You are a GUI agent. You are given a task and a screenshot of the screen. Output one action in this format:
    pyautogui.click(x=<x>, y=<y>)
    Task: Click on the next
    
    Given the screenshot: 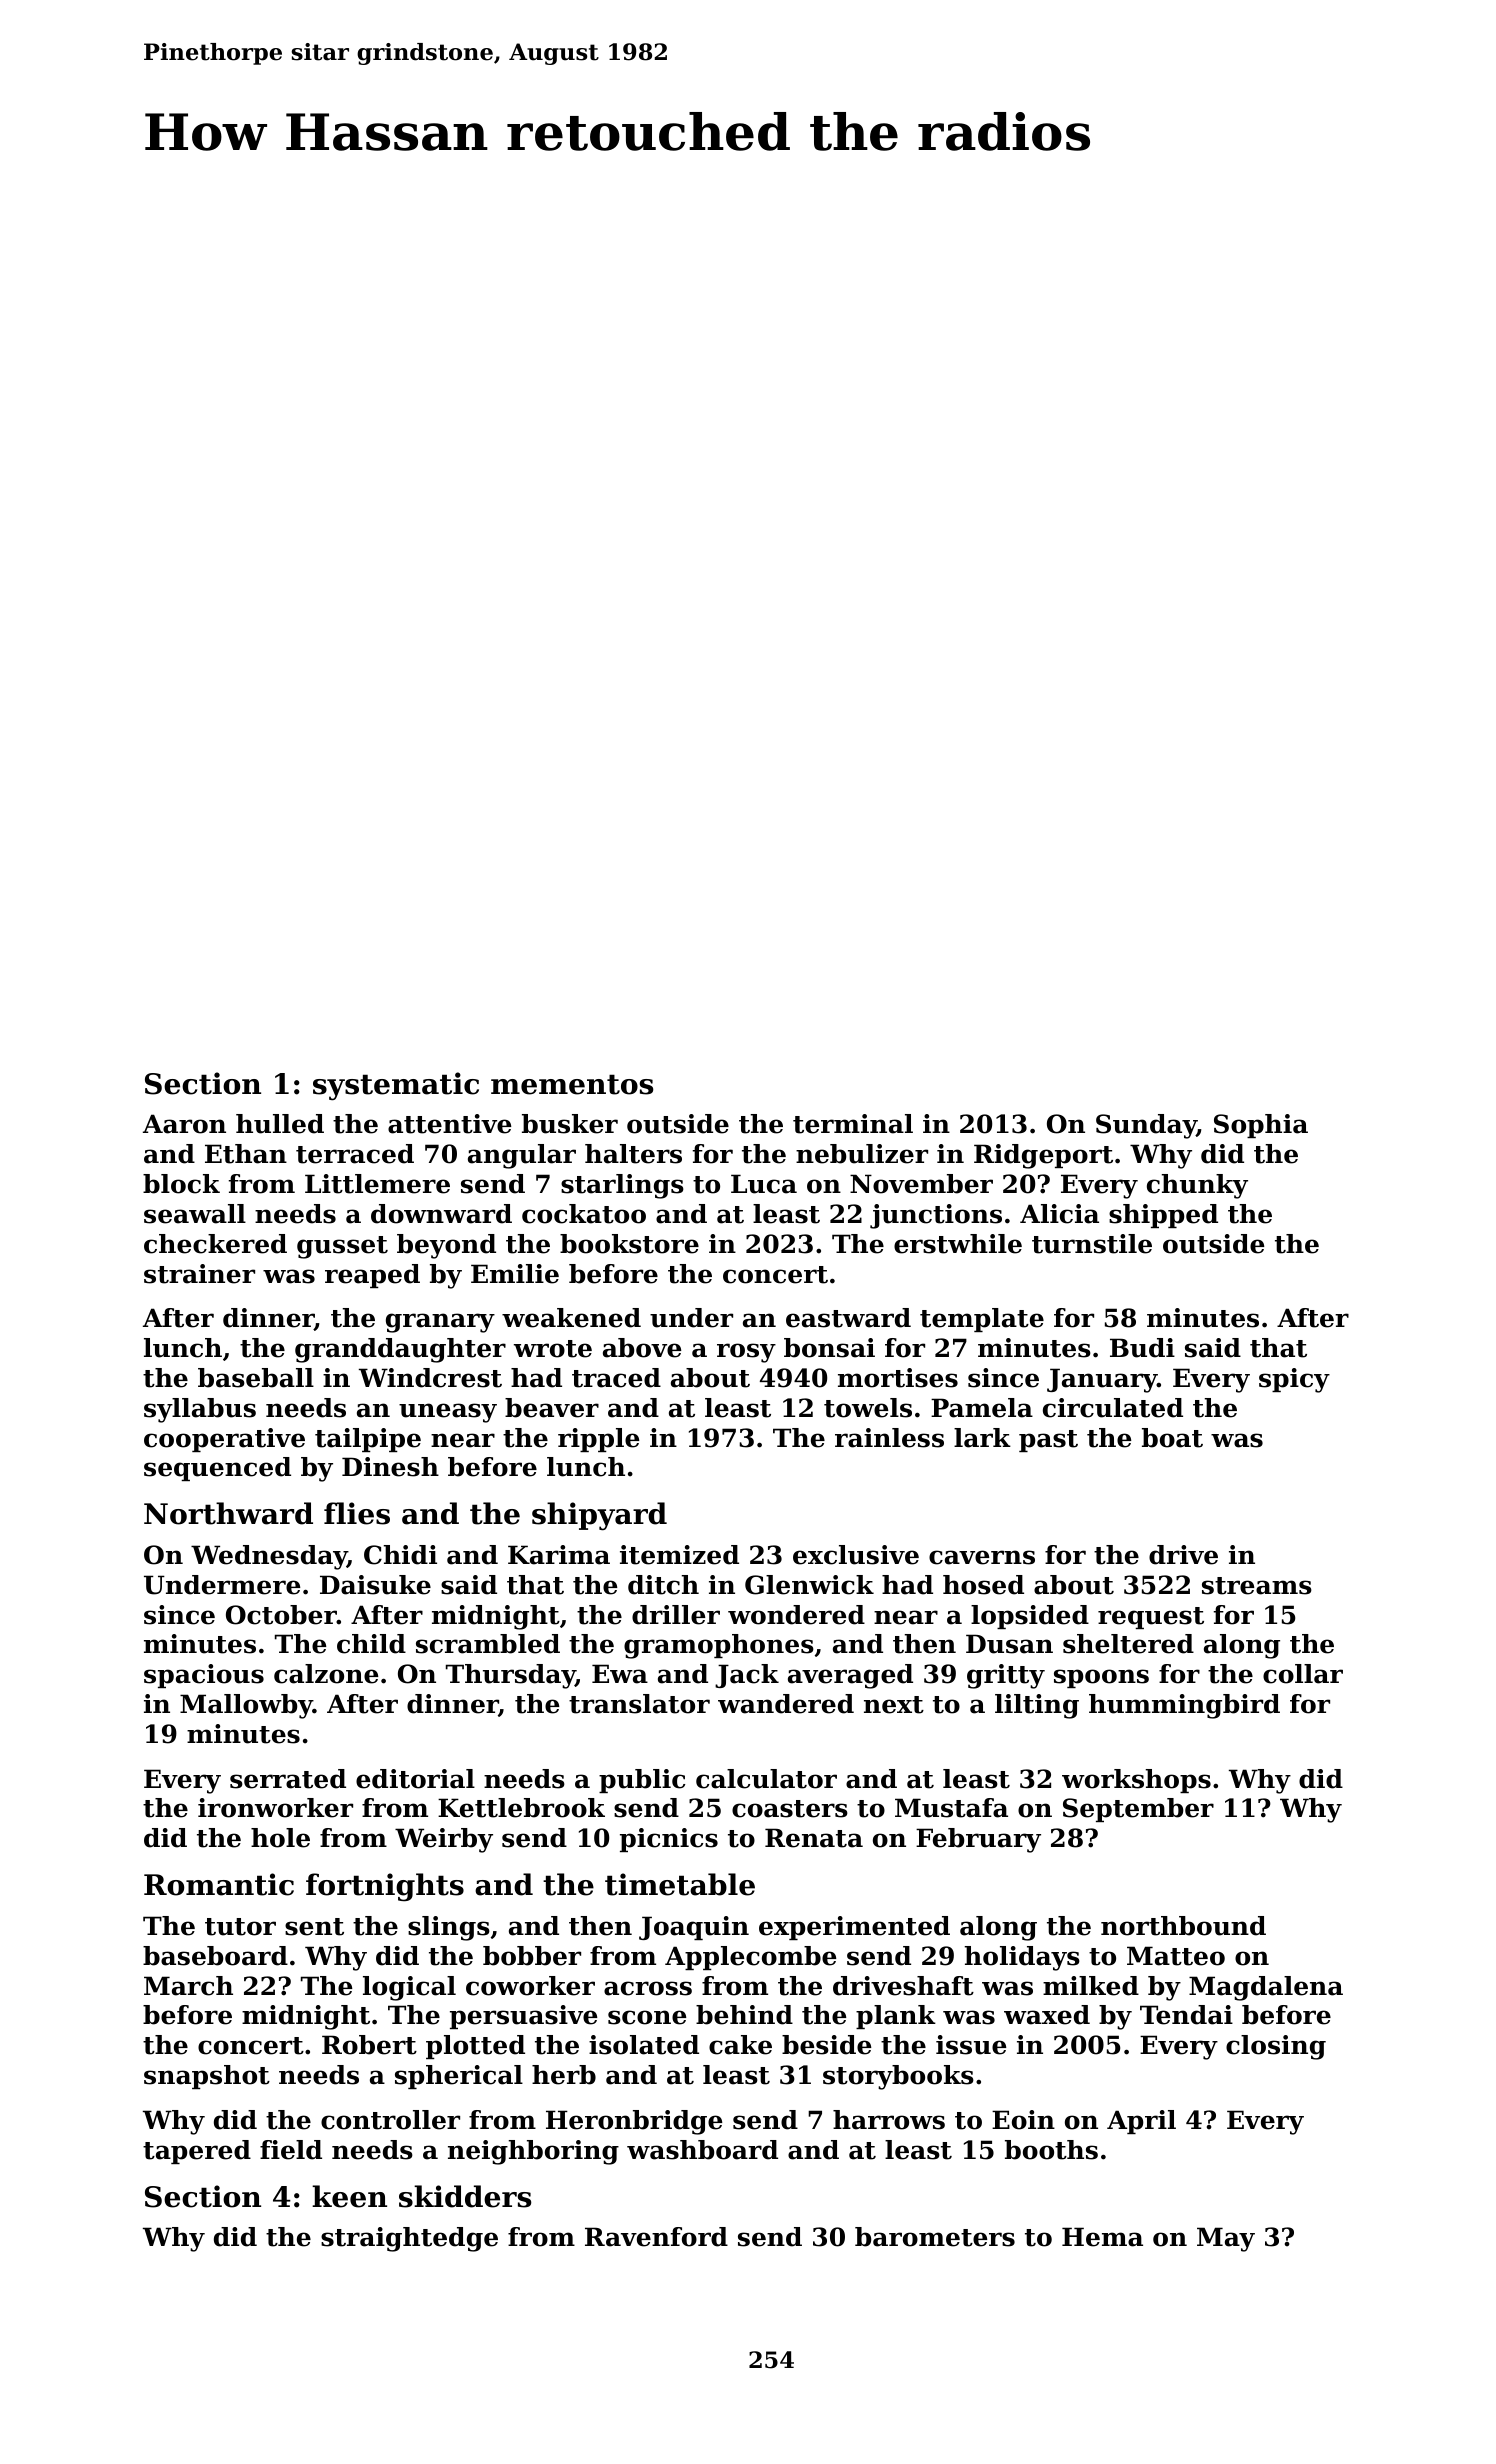 What is the action you would take?
    pyautogui.click(x=894, y=1705)
